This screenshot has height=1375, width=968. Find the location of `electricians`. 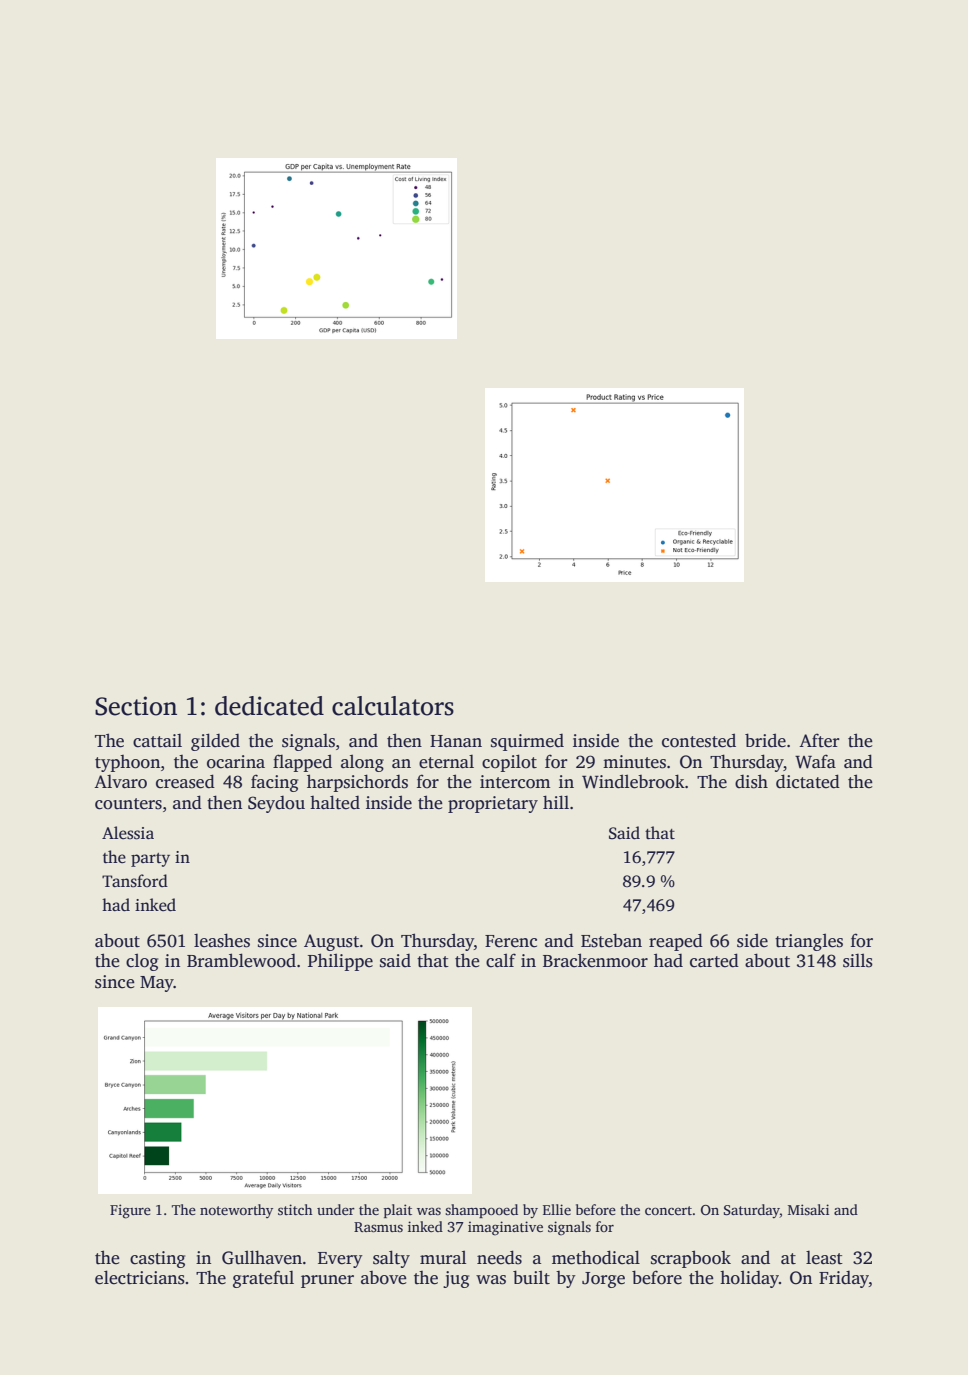

electricians is located at coordinates (140, 1277).
